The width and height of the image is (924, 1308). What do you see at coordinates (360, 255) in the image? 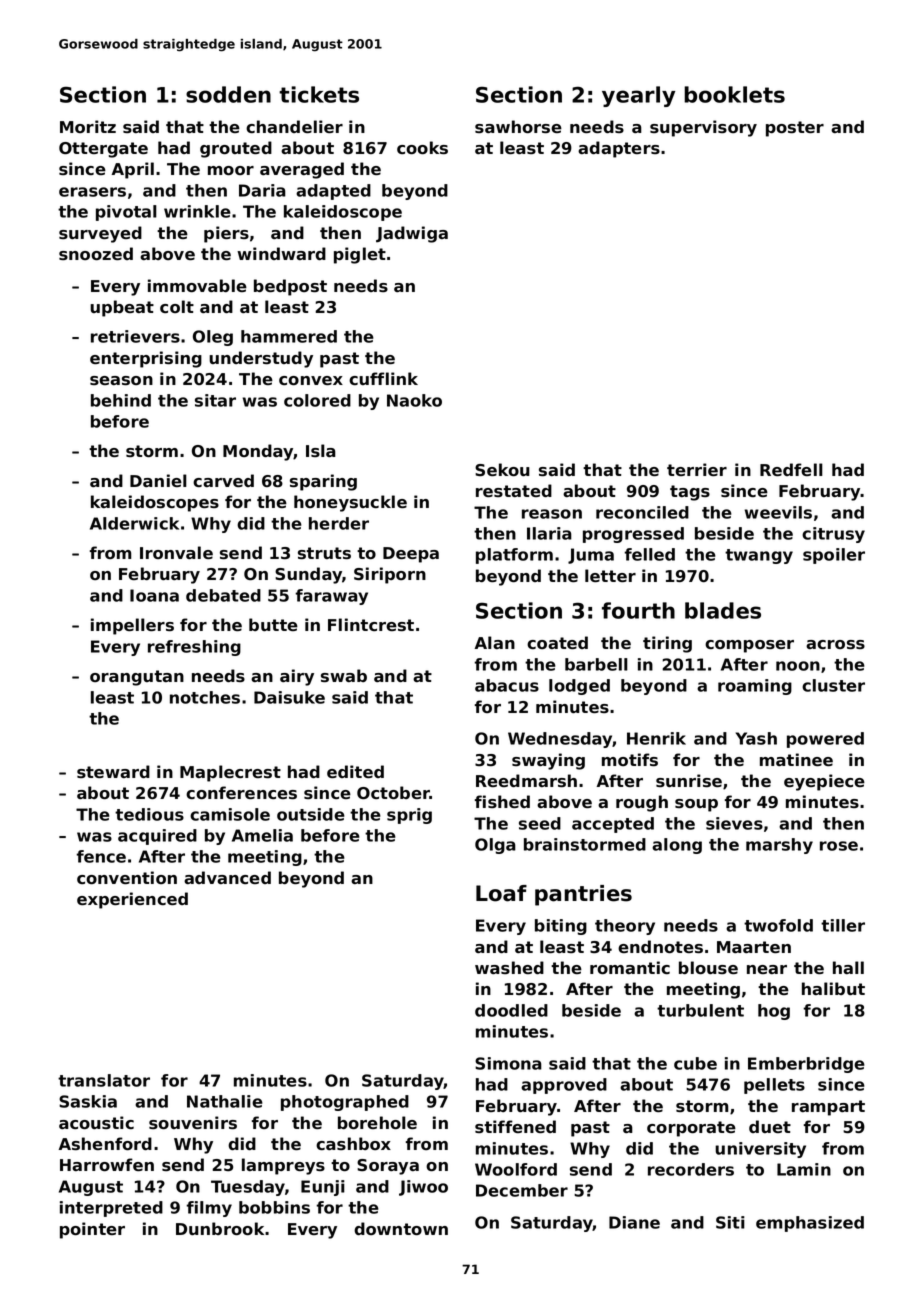
I see `piglet` at bounding box center [360, 255].
